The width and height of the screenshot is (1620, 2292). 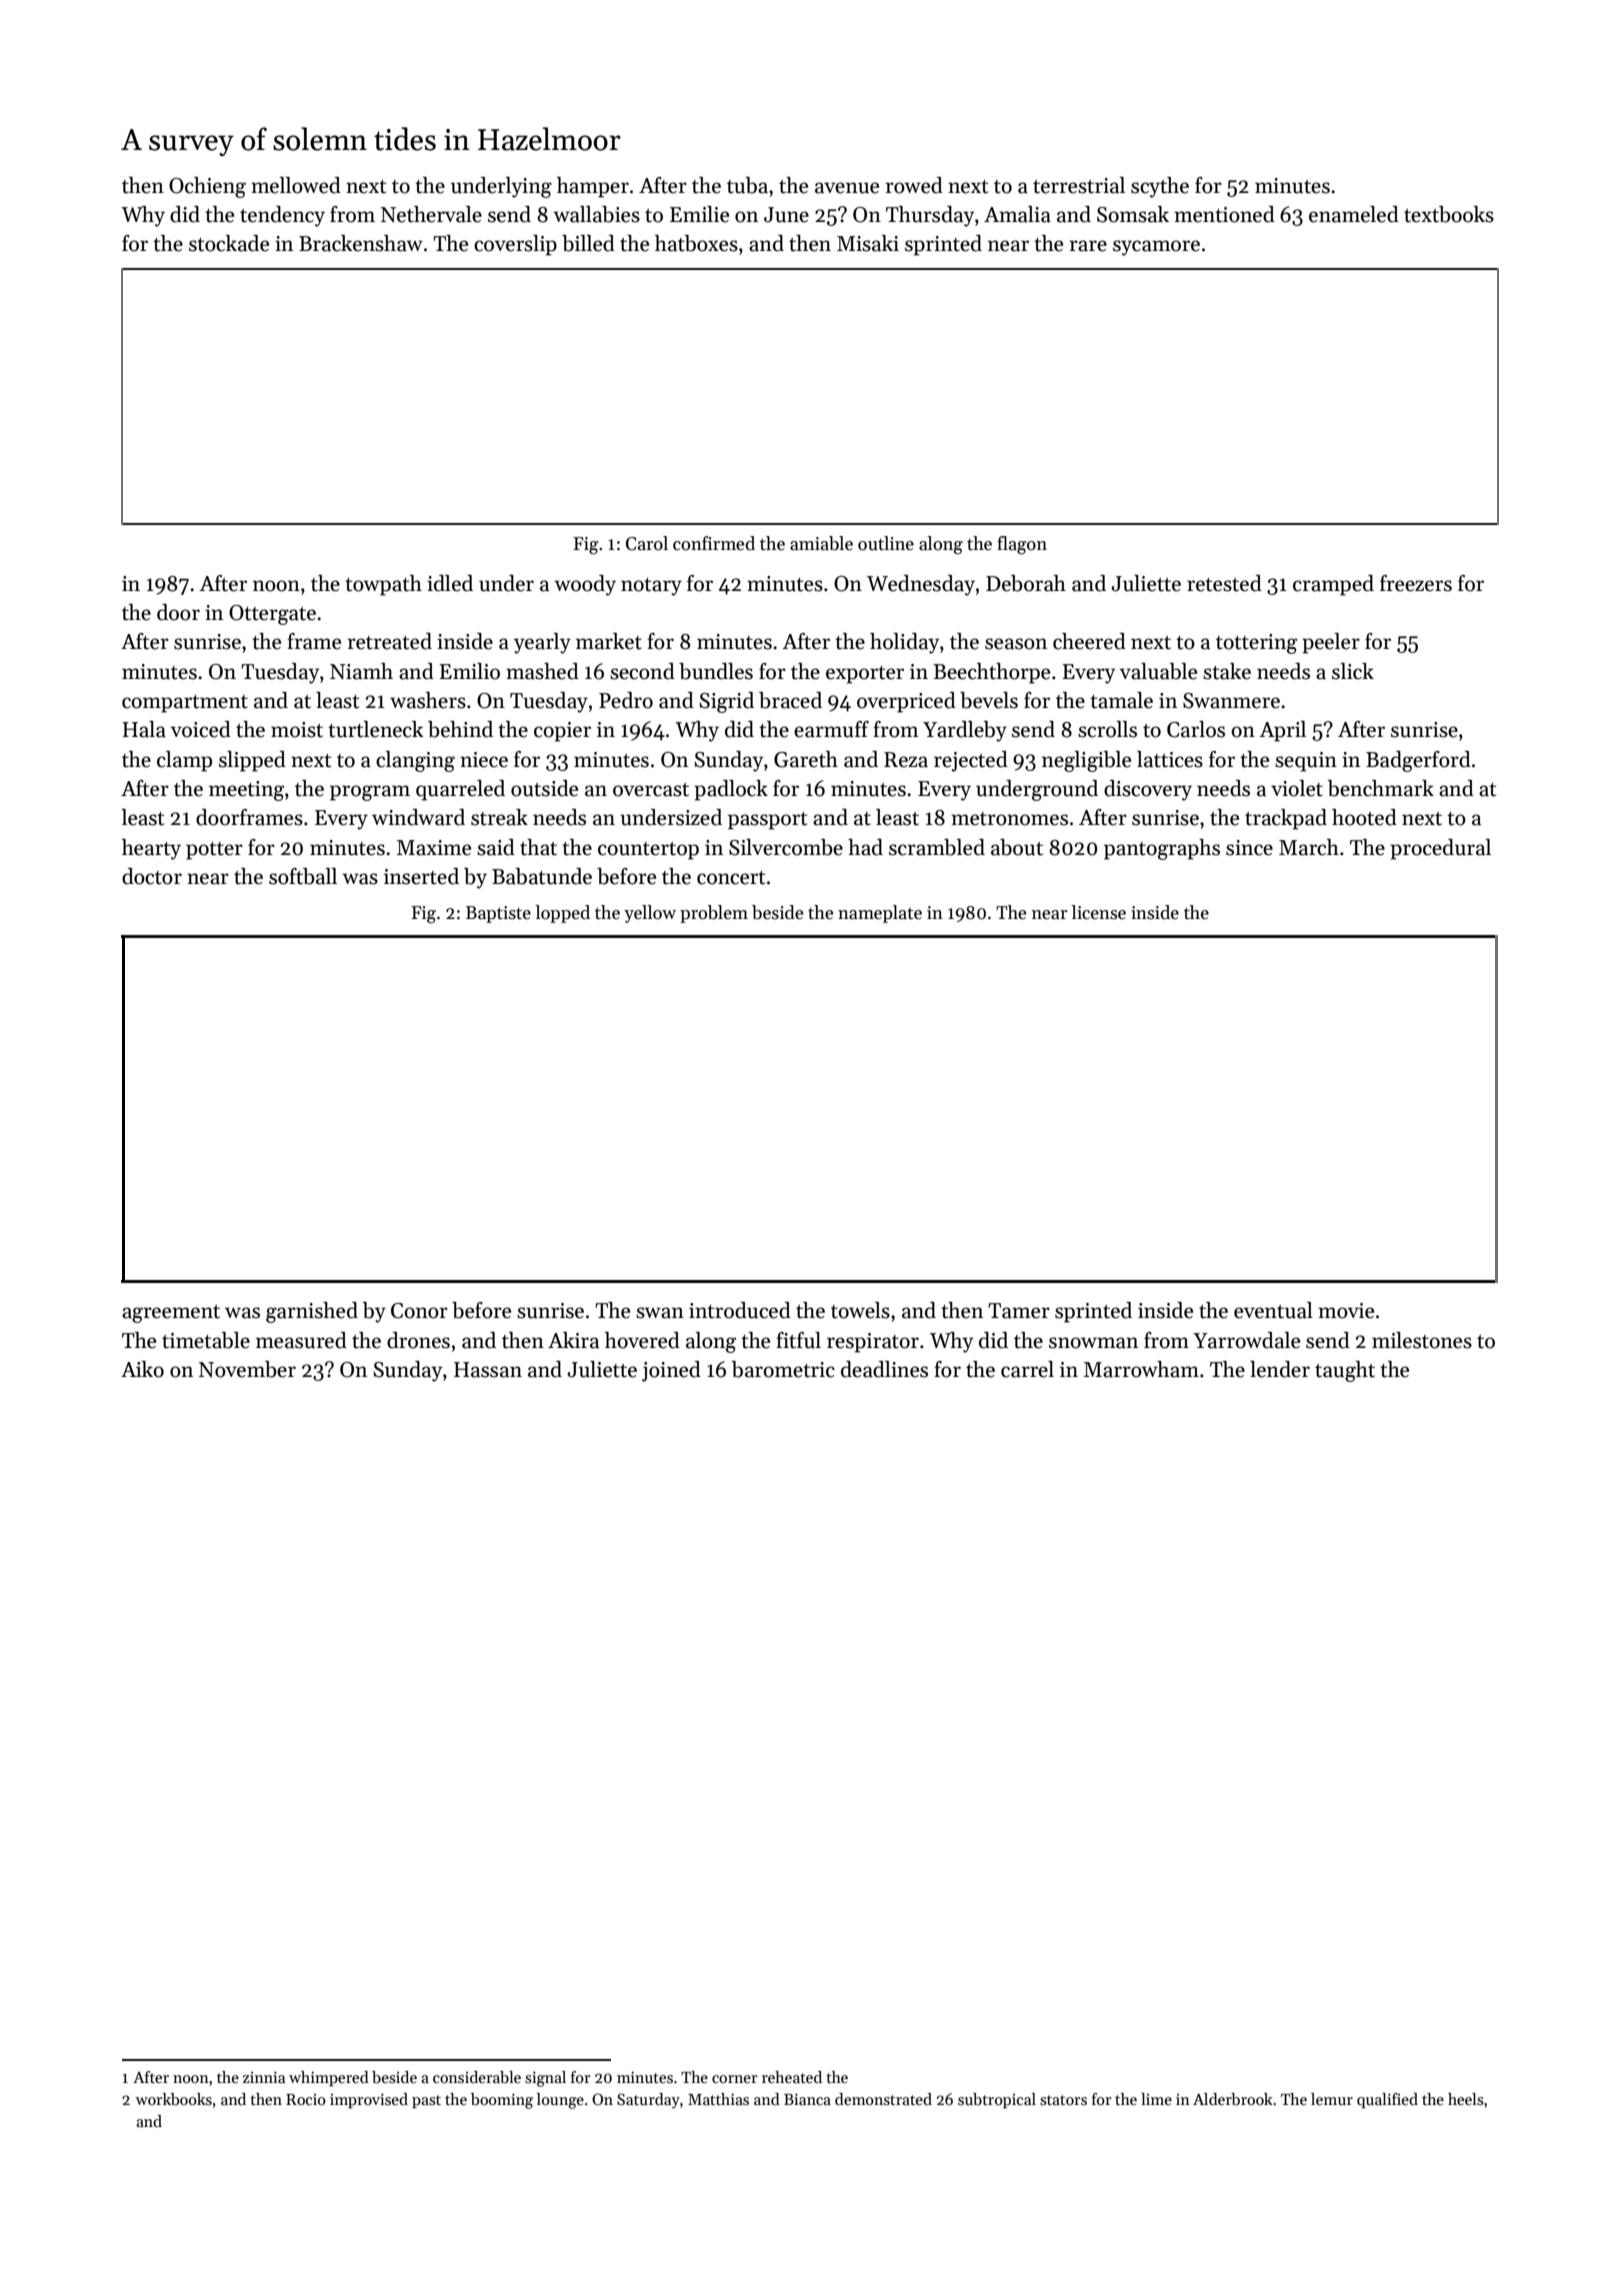 I want to click on procedural, so click(x=1440, y=849).
